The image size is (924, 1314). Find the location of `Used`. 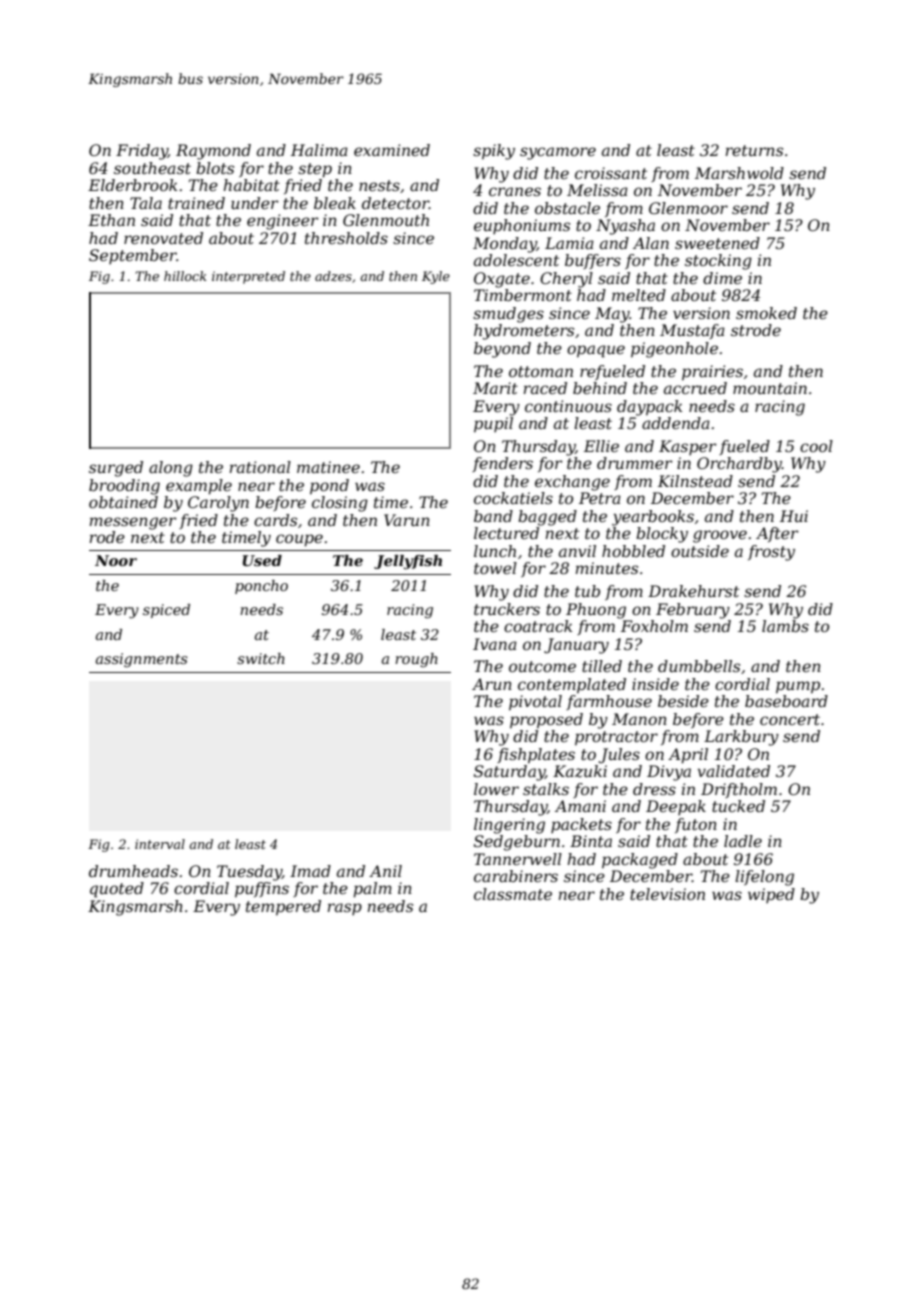

Used is located at coordinates (262, 560).
